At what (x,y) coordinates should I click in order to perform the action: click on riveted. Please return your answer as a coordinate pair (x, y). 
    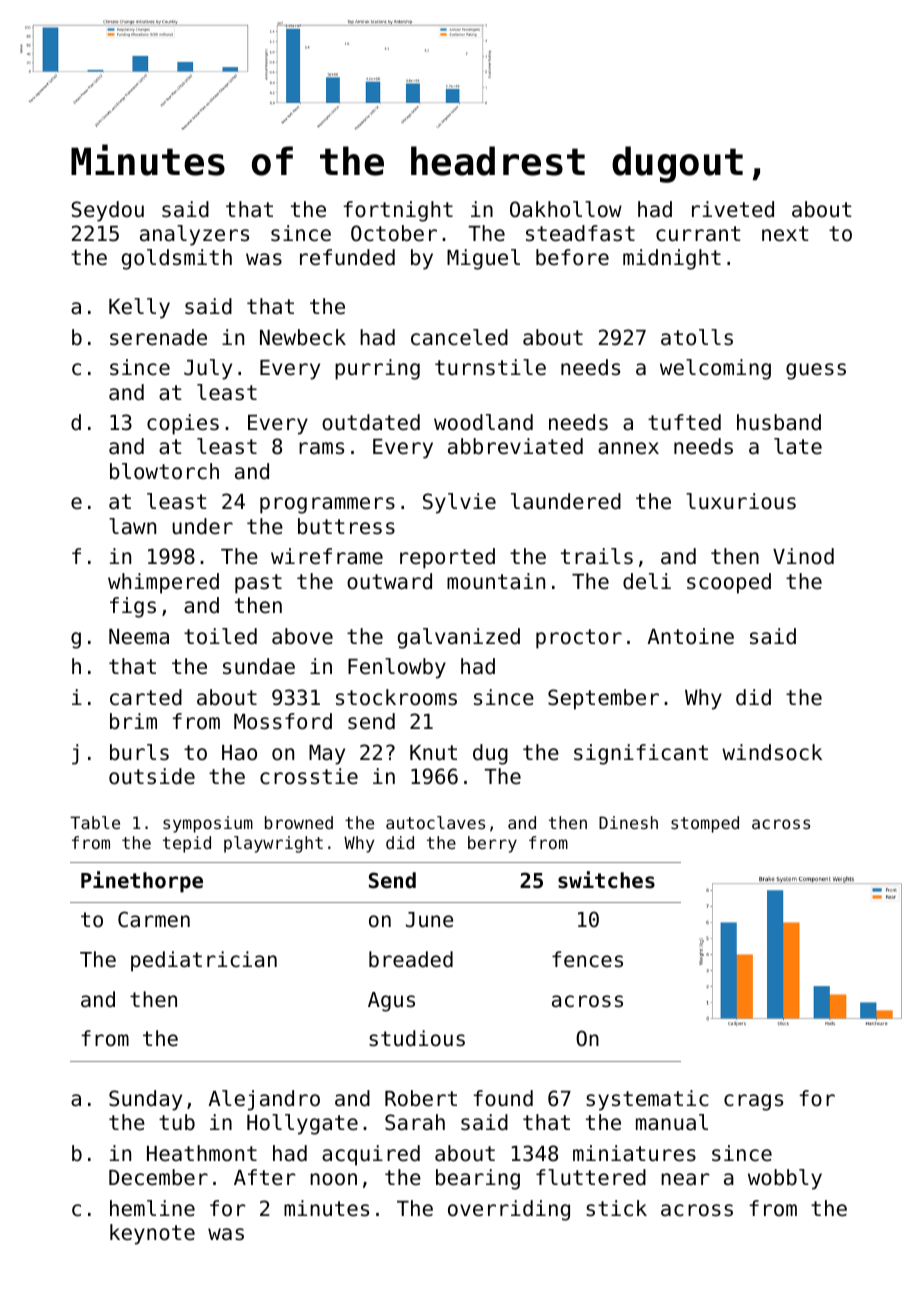
    Looking at the image, I should click on (733, 209).
